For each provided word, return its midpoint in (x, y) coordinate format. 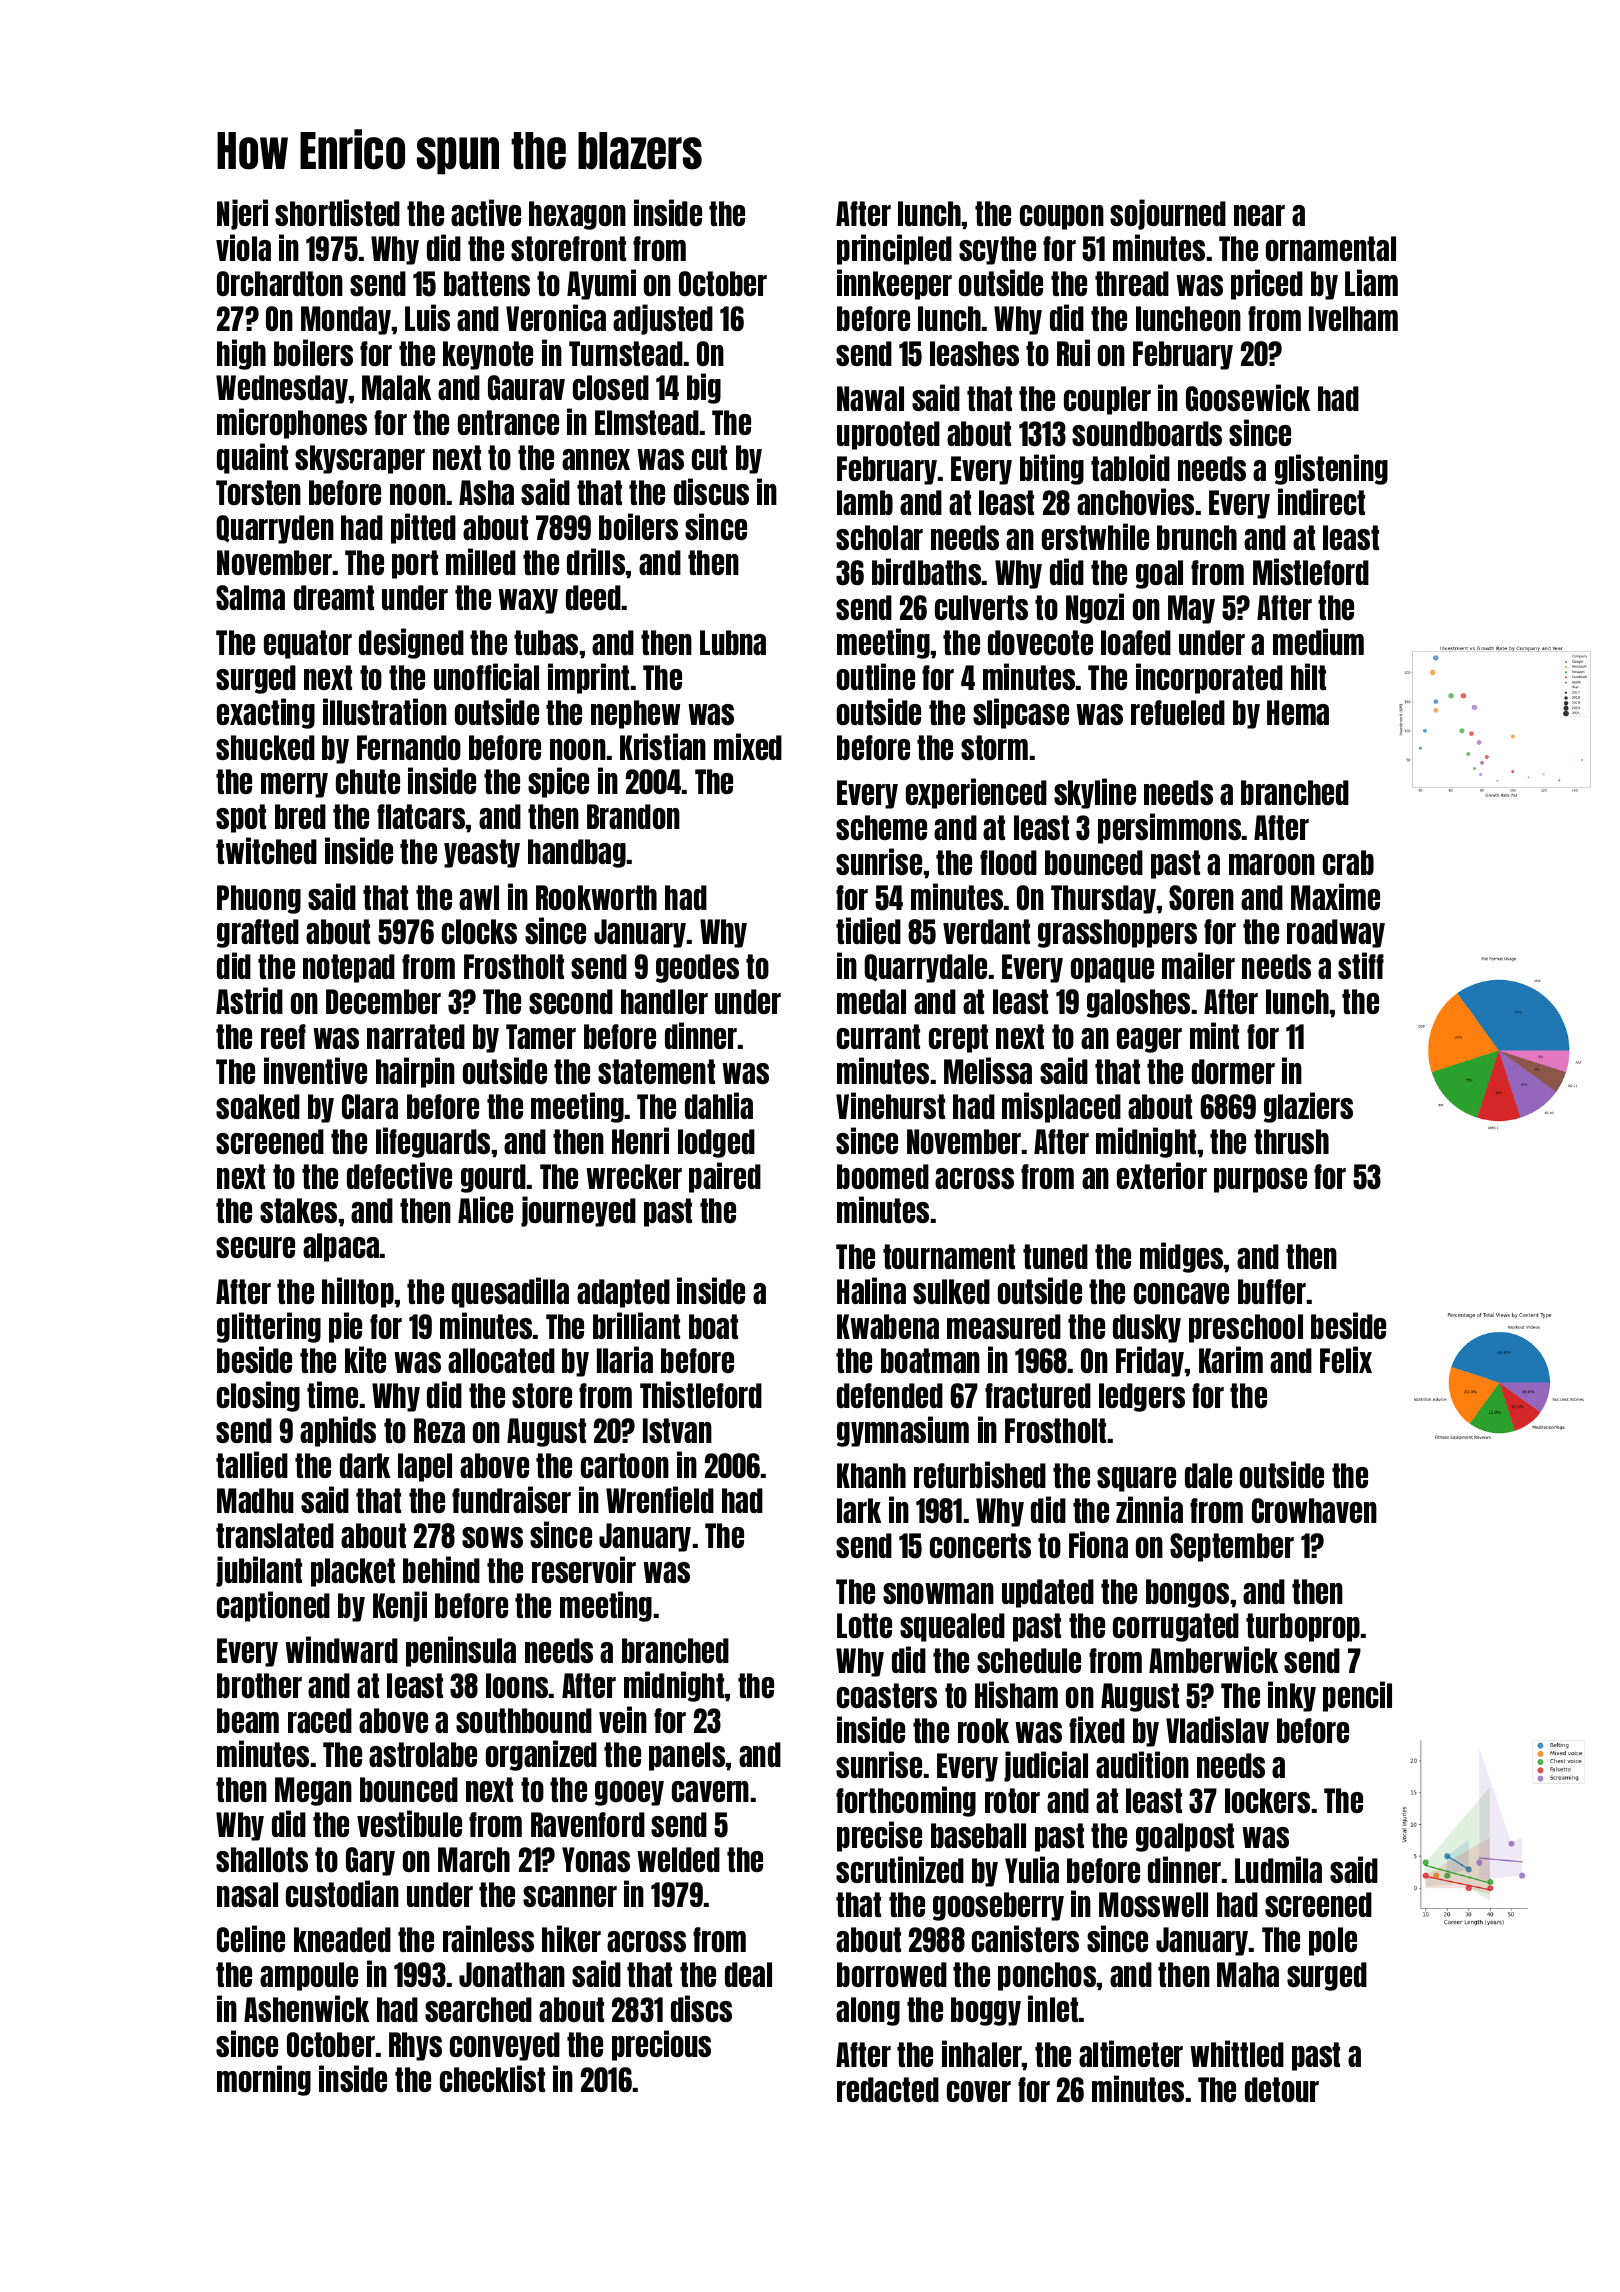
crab (1348, 862)
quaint (252, 458)
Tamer (541, 1036)
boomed (883, 1176)
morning (264, 2080)
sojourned (1168, 214)
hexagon (577, 215)
